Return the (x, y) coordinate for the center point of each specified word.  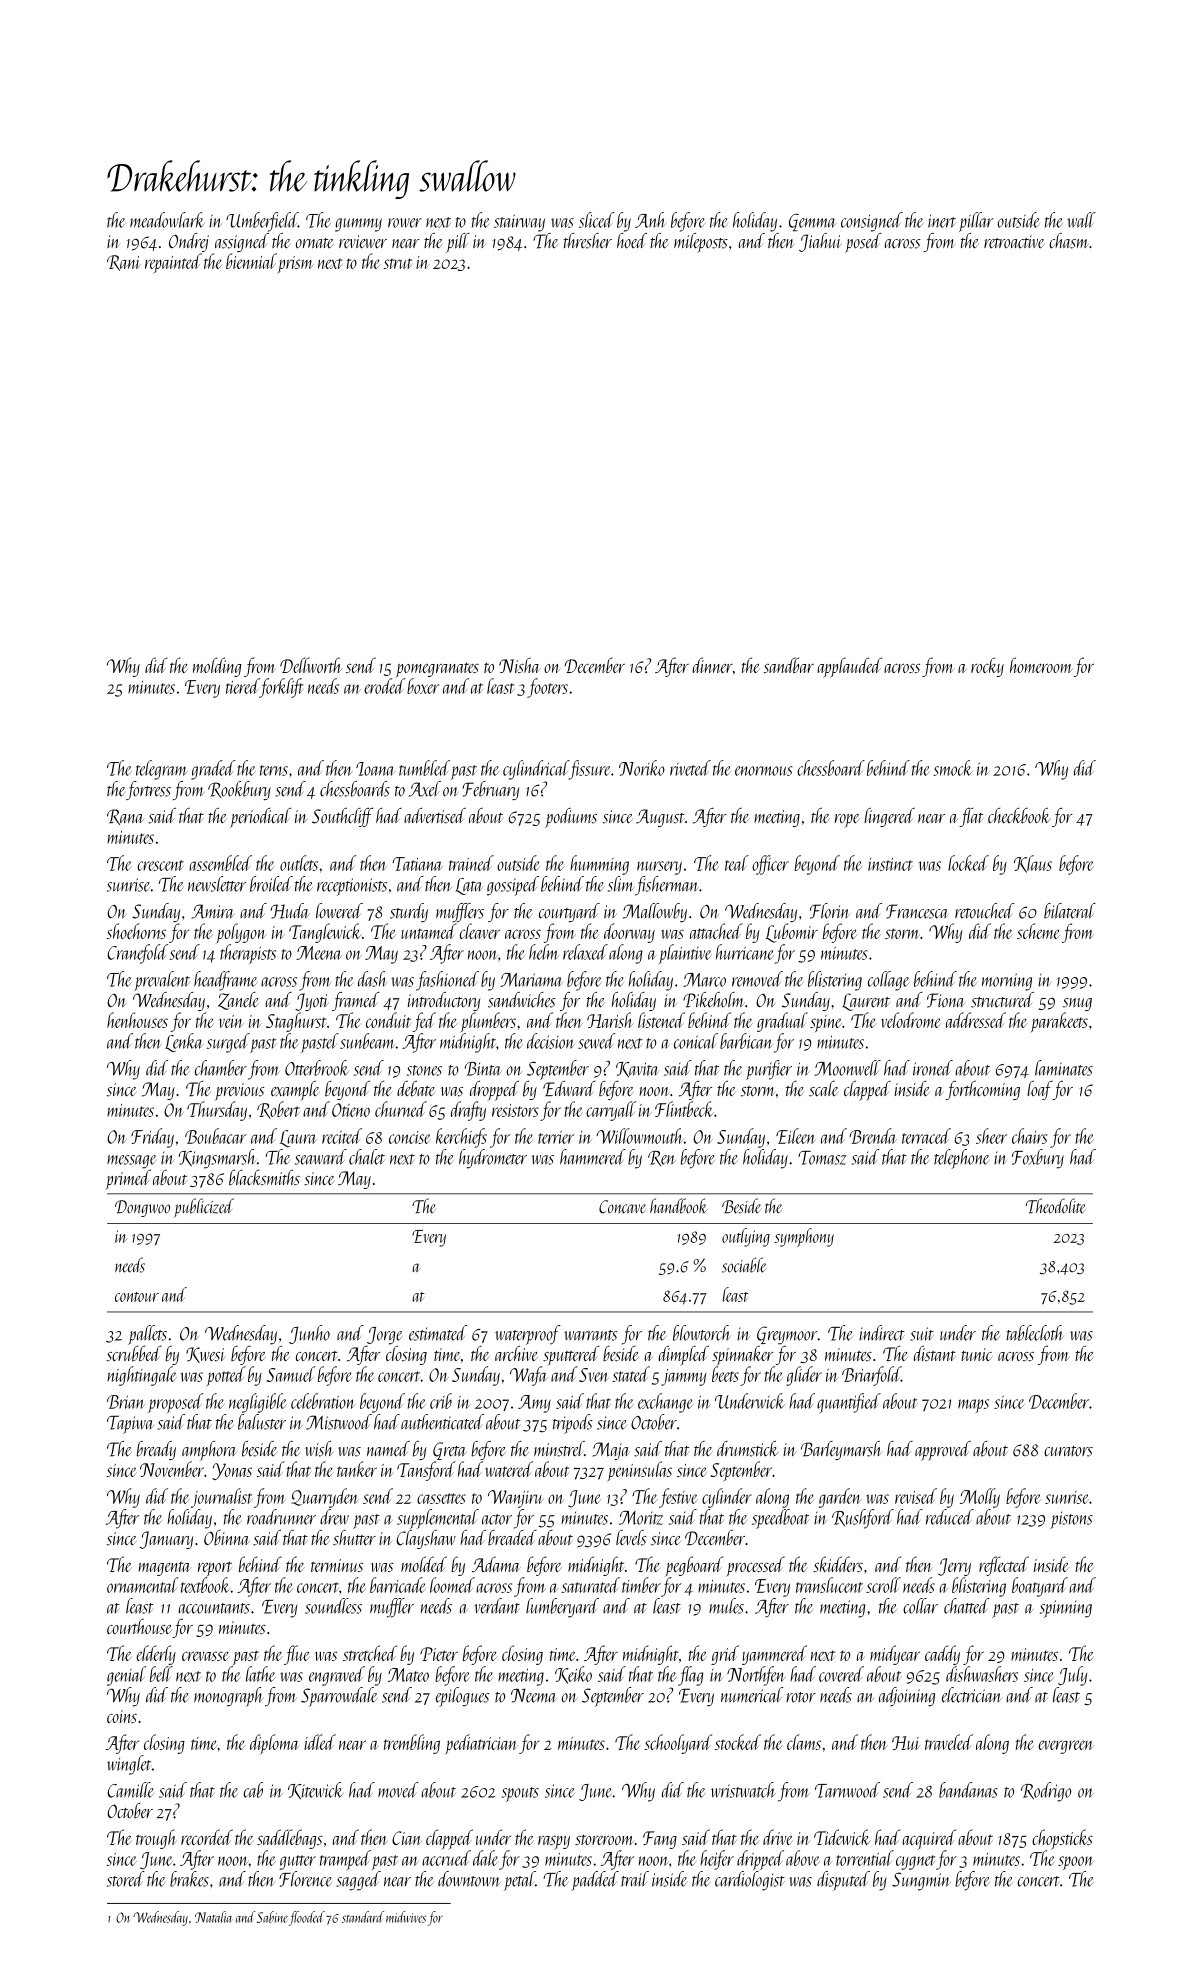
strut (397, 263)
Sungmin (921, 1881)
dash (372, 979)
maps (973, 1406)
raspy (554, 1843)
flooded (307, 1918)
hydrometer (493, 1159)
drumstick (747, 1449)
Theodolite (1056, 1206)
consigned (872, 222)
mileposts (701, 243)
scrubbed (134, 1353)
